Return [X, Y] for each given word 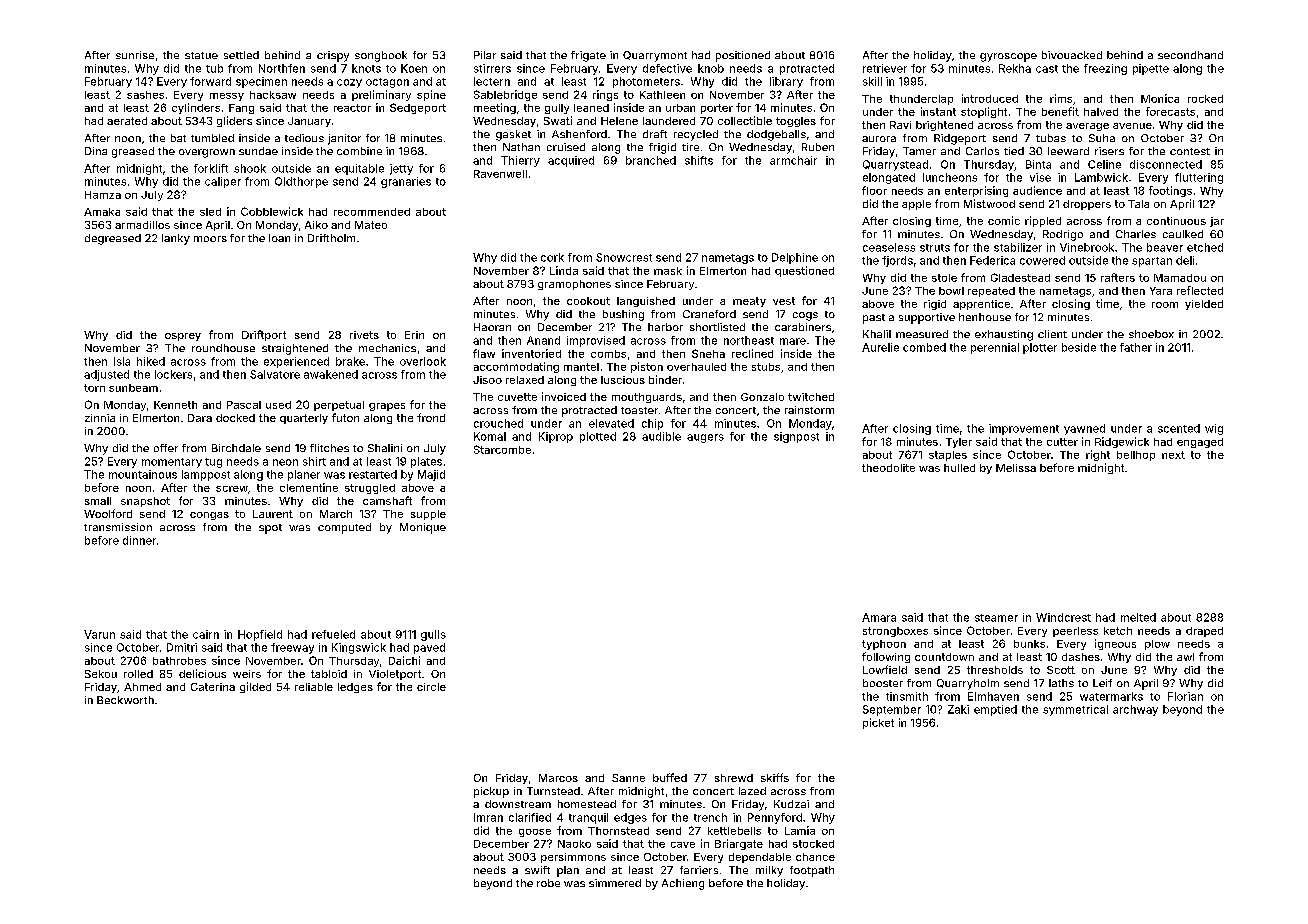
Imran [488, 817]
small [98, 501]
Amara [879, 617]
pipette [1151, 69]
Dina [96, 151]
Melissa [1016, 468]
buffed [670, 777]
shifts [699, 160]
